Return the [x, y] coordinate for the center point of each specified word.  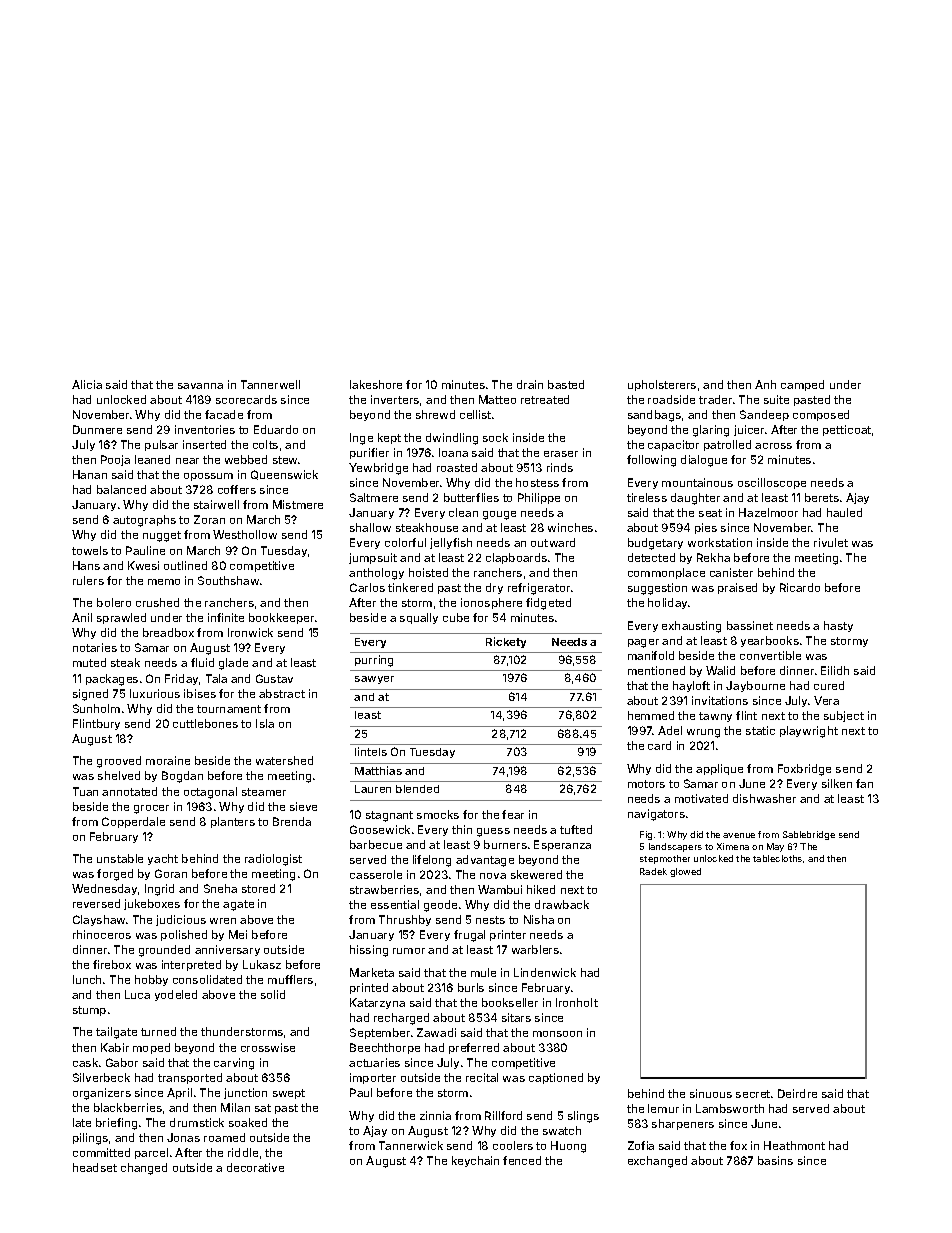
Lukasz [262, 964]
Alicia [87, 384]
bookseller [510, 1002]
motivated [701, 798]
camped [802, 385]
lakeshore [376, 384]
